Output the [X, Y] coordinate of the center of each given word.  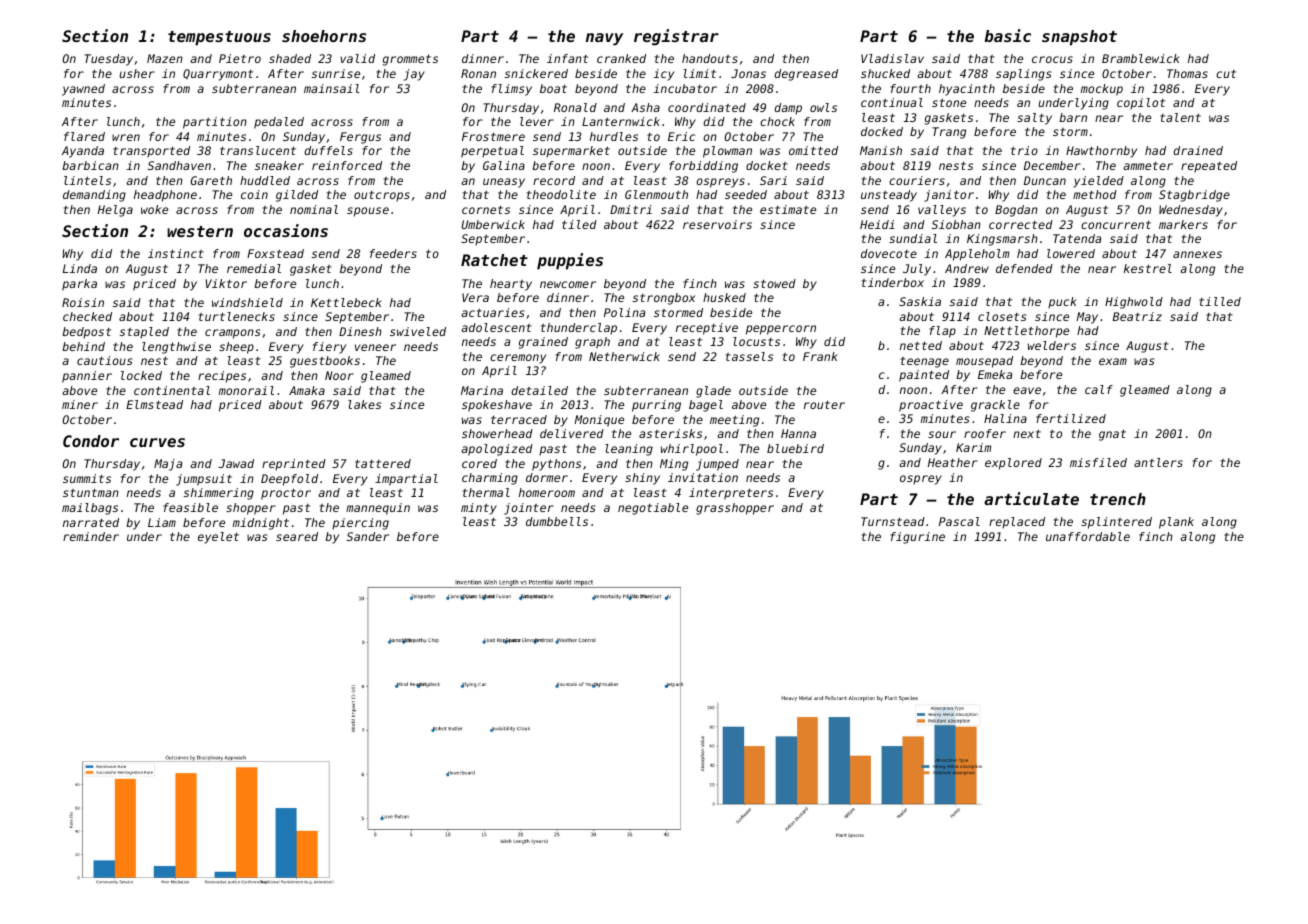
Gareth [211, 180]
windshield [247, 302]
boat [553, 88]
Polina [624, 312]
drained [1198, 150]
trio [1024, 150]
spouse [368, 212]
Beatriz [1137, 316]
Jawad [236, 463]
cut [1226, 74]
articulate [1031, 498]
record [554, 180]
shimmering [219, 494]
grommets [410, 60]
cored [479, 463]
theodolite [561, 194]
